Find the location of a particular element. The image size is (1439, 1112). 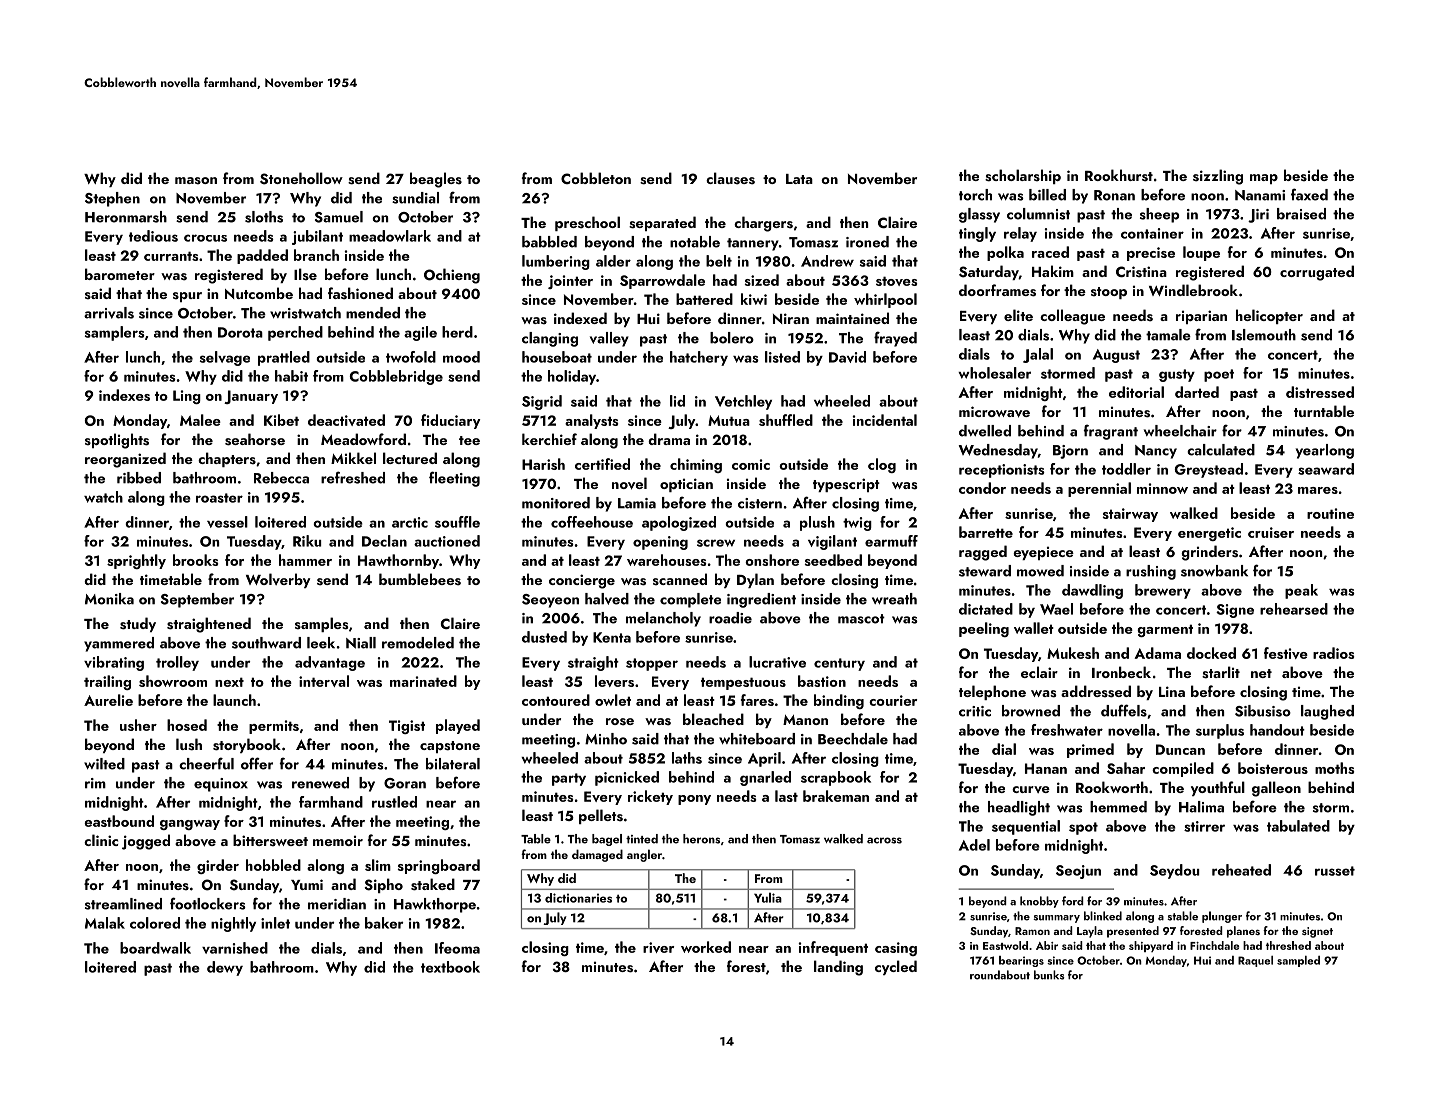

auctioned is located at coordinates (447, 541).
